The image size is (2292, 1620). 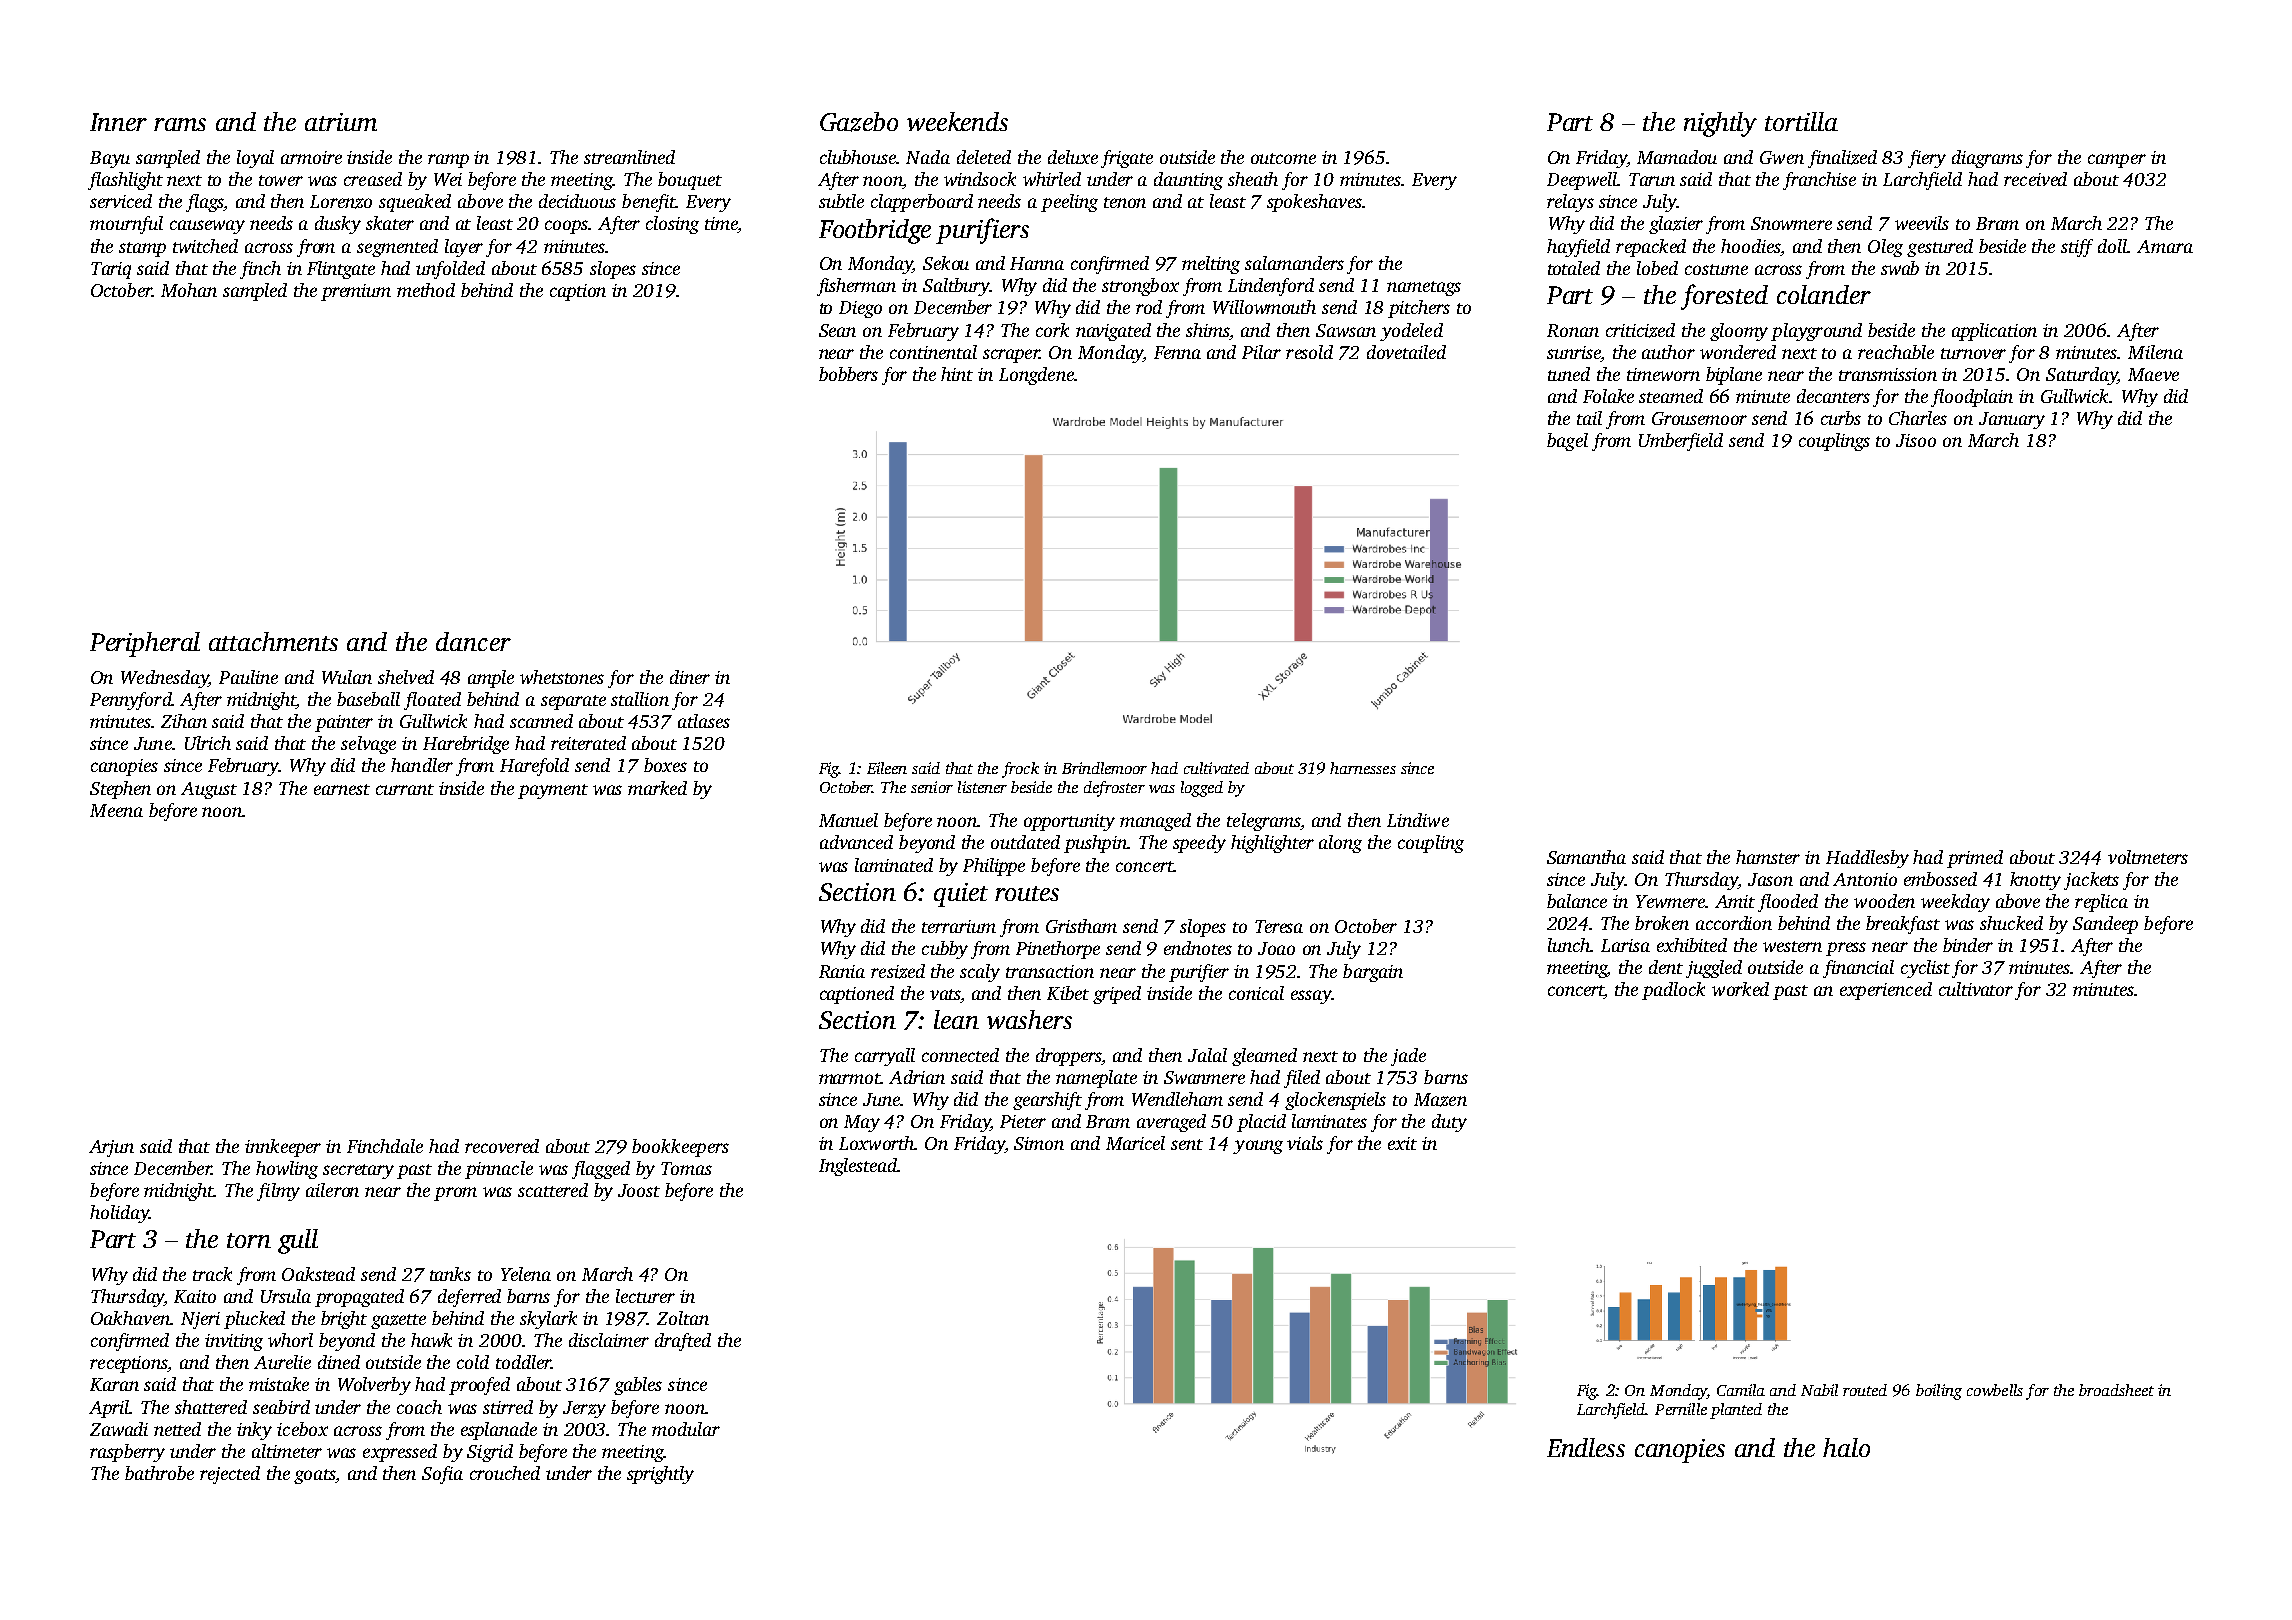 What do you see at coordinates (281, 180) in the screenshot?
I see `tower` at bounding box center [281, 180].
